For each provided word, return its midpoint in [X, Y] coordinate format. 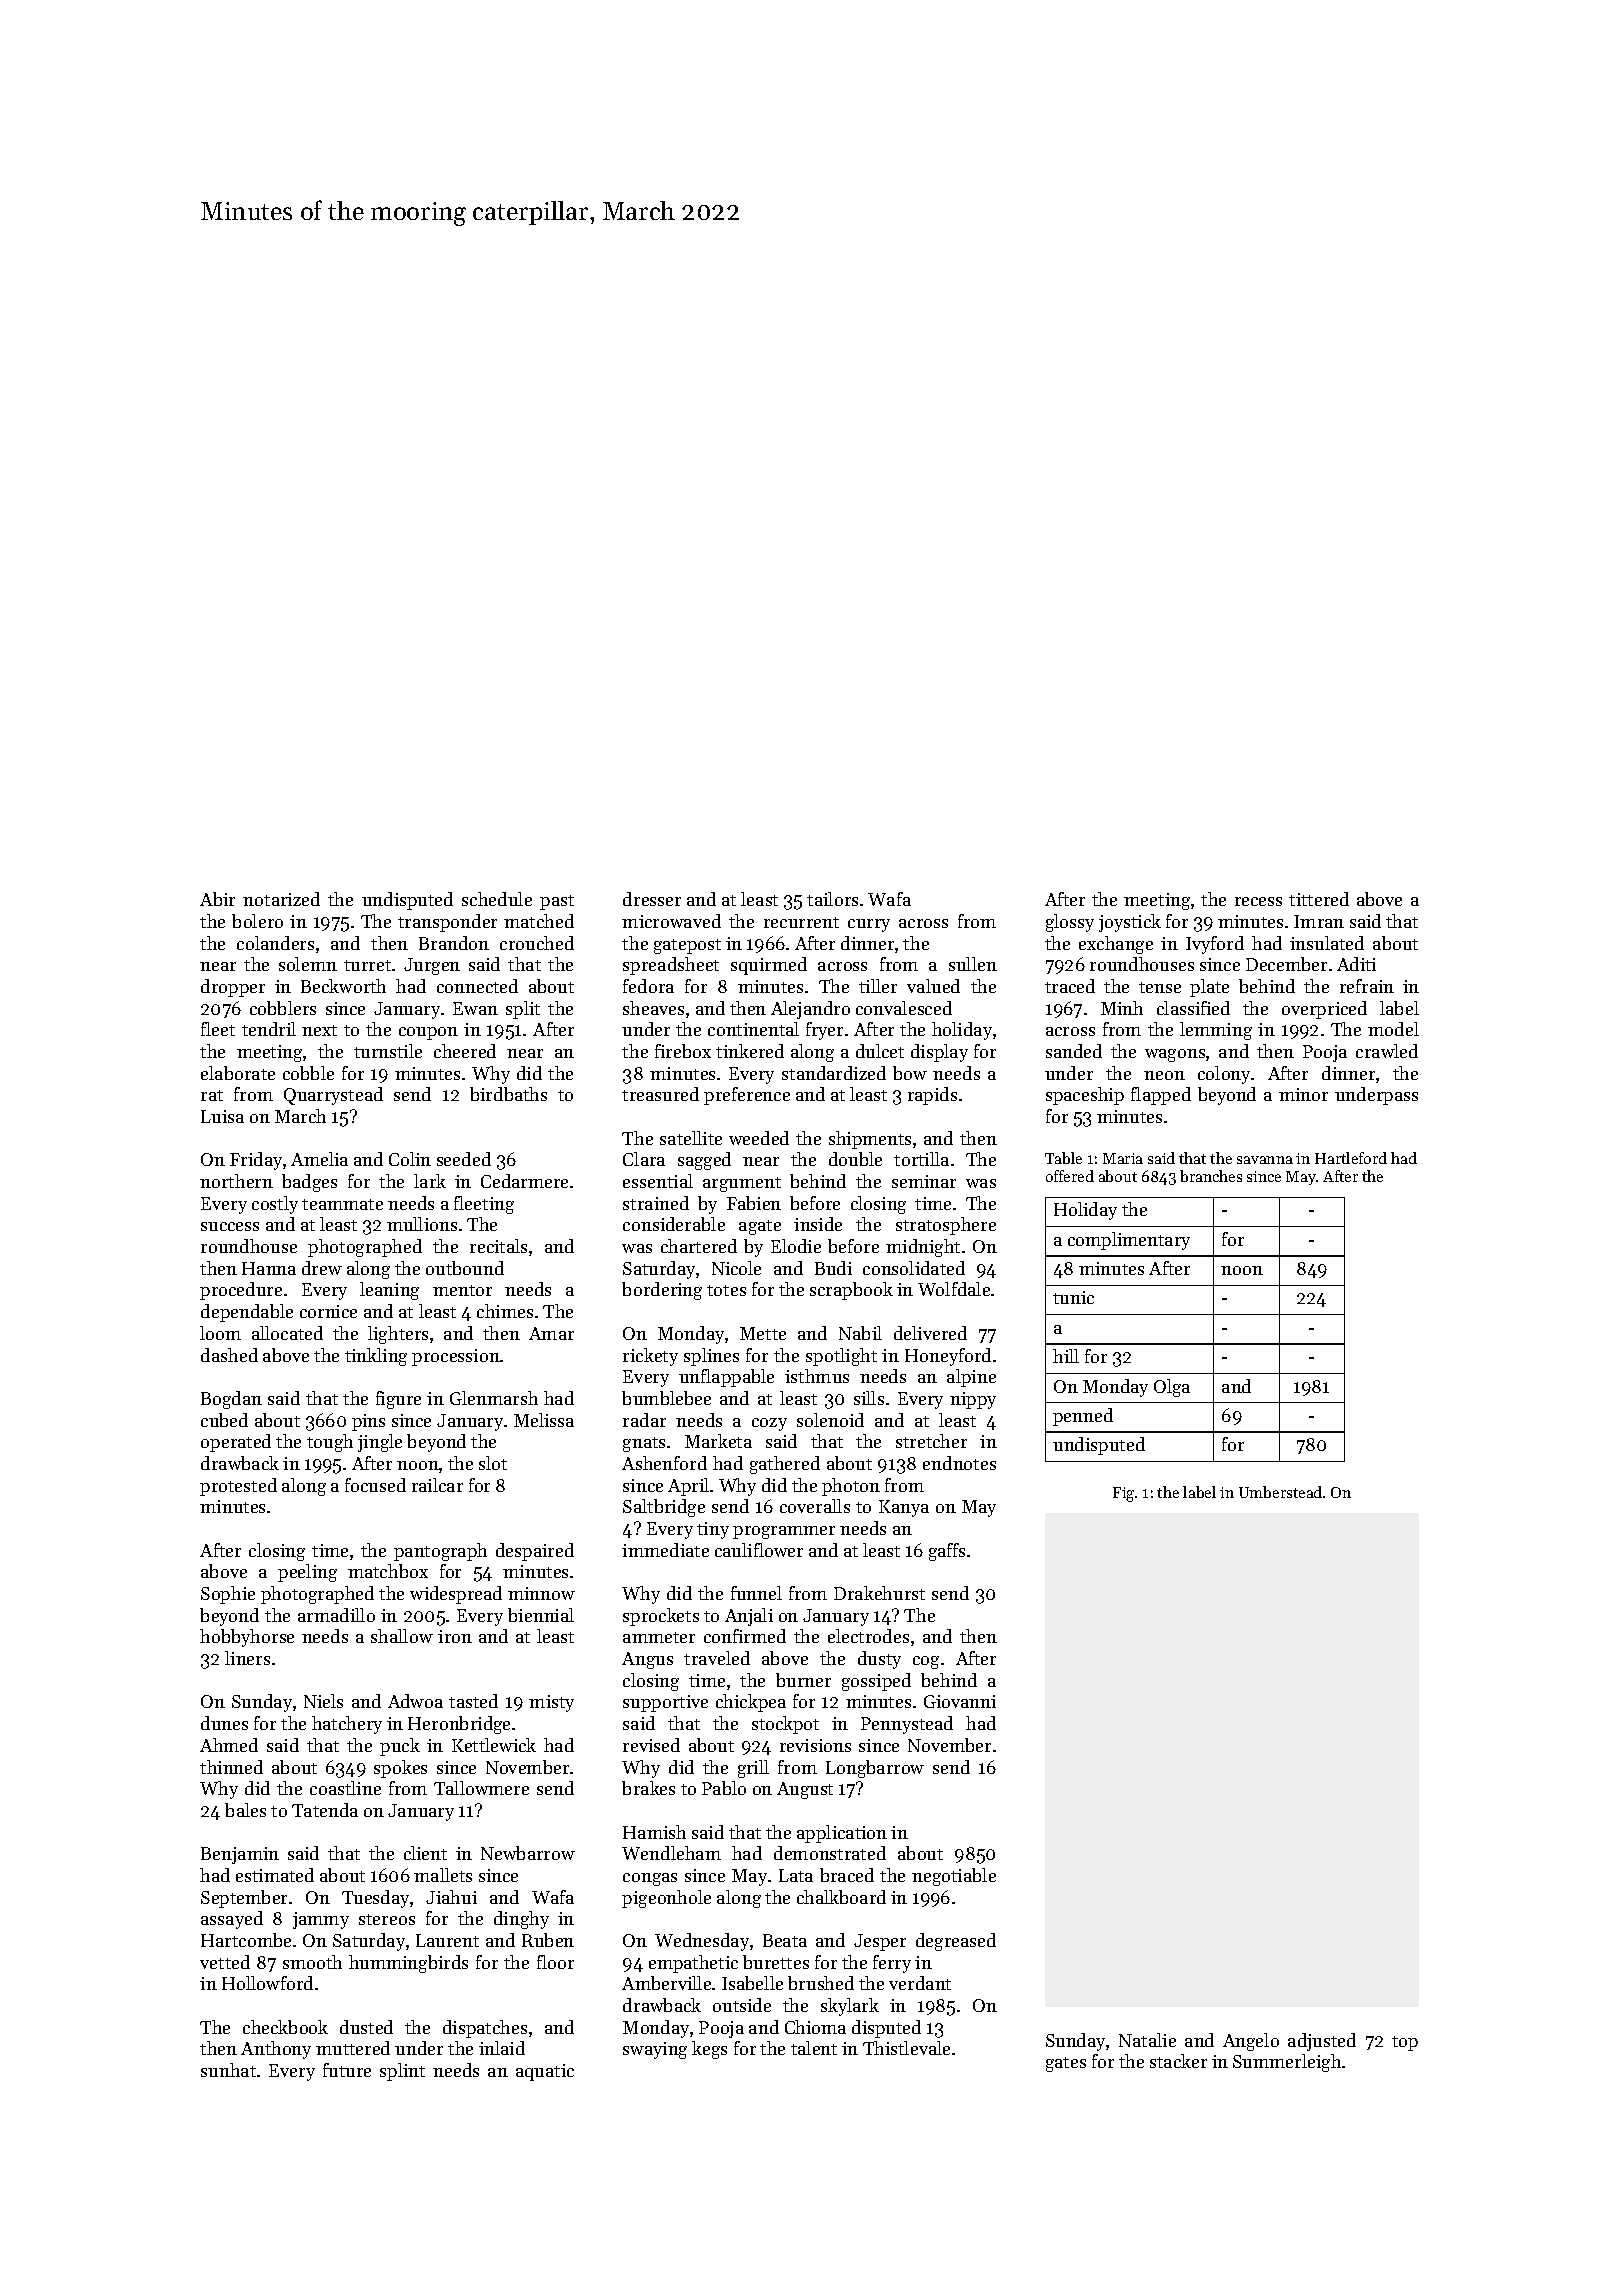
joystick [1130, 923]
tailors [832, 899]
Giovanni [960, 1701]
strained [656, 1203]
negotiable [954, 1877]
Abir [217, 899]
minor [1303, 1094]
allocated [287, 1333]
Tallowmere [481, 1788]
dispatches [485, 2029]
